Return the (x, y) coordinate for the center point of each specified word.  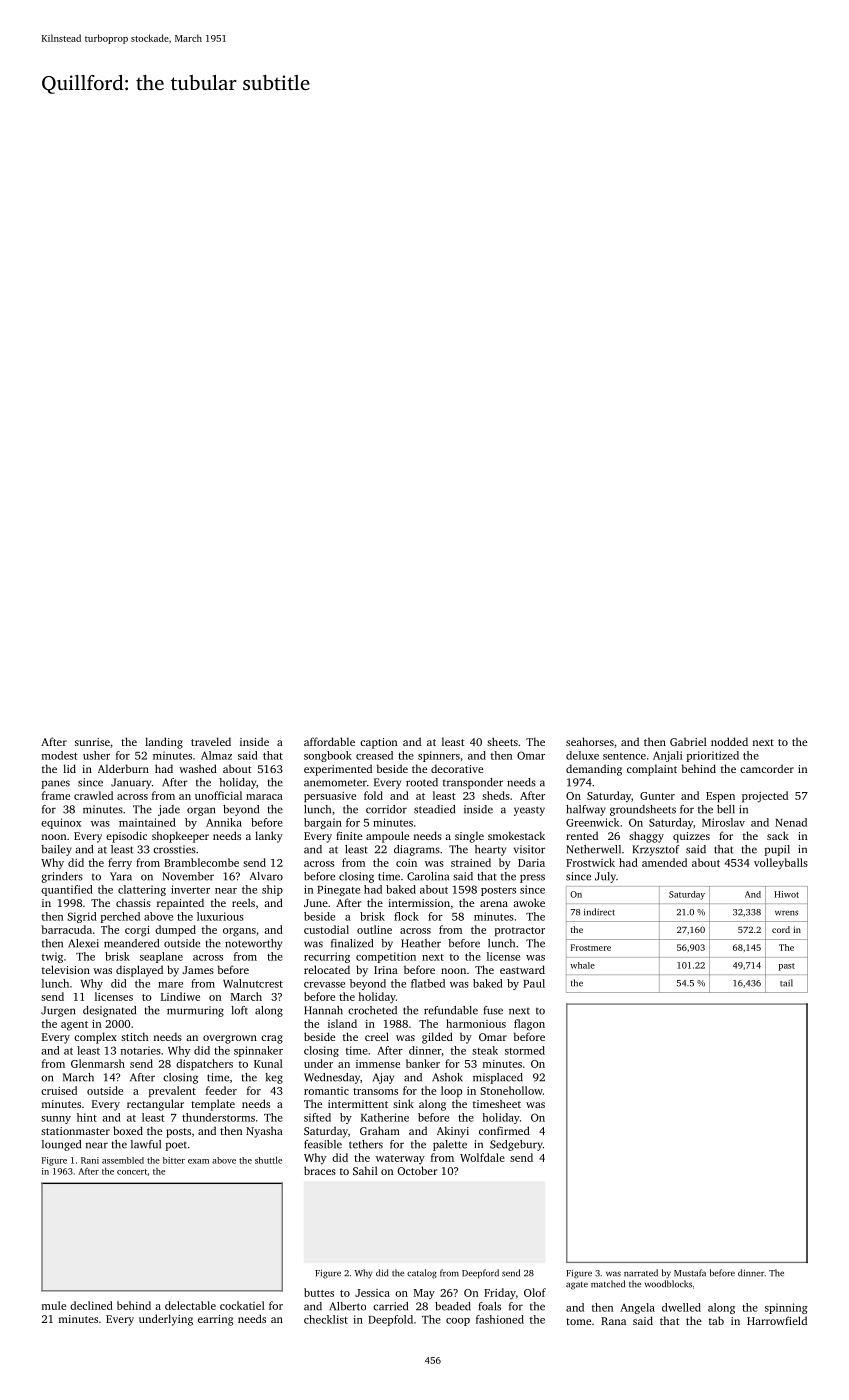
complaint (652, 770)
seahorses (590, 741)
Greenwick (592, 822)
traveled (211, 741)
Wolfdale (482, 1157)
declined (91, 1305)
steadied (434, 809)
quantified (67, 890)
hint (87, 1117)
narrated (641, 1273)
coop (458, 1322)
